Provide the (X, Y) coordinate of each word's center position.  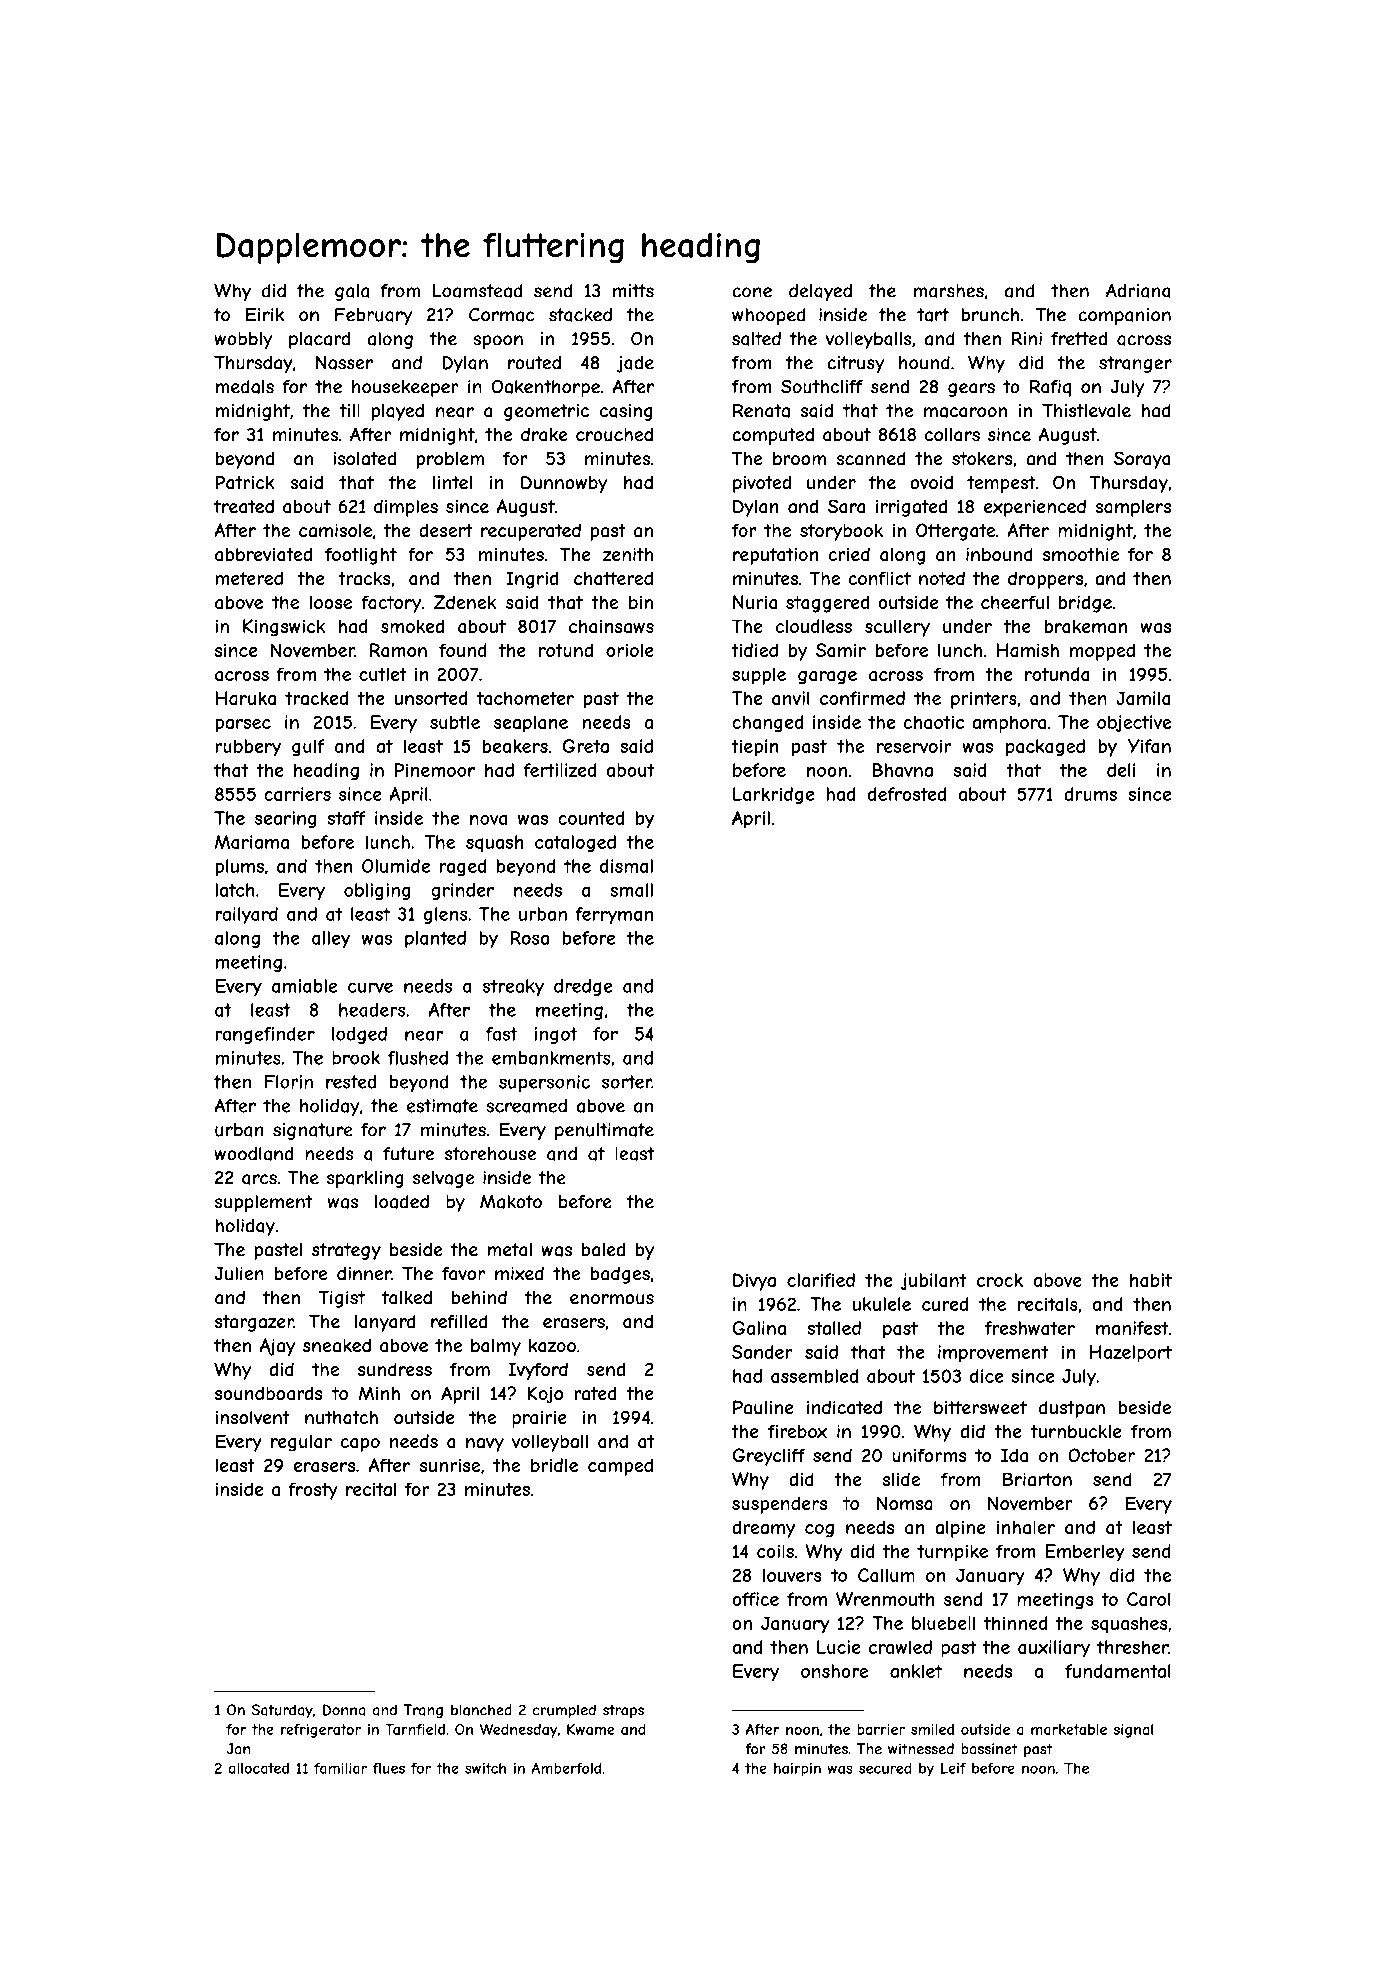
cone (752, 292)
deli (1121, 770)
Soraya (1142, 460)
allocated (258, 1768)
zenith (628, 554)
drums (1090, 794)
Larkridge (773, 796)
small (631, 890)
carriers (297, 794)
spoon (498, 342)
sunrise (450, 1465)
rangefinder (265, 1035)
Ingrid (532, 580)
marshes (948, 291)
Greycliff (768, 1457)
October (1101, 1455)
